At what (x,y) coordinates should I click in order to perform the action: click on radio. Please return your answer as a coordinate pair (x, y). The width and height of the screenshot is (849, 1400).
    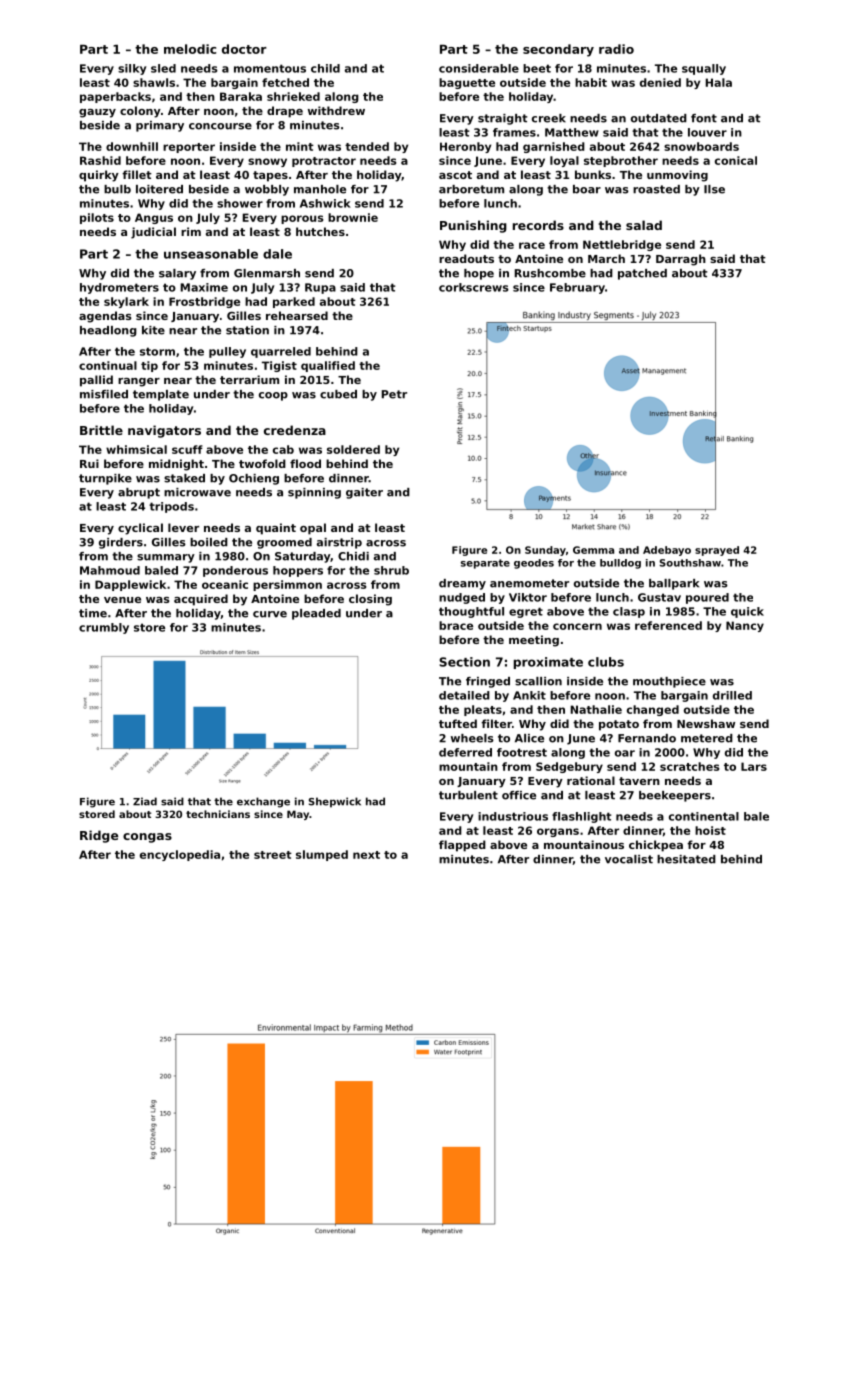
    Looking at the image, I should click on (616, 49).
